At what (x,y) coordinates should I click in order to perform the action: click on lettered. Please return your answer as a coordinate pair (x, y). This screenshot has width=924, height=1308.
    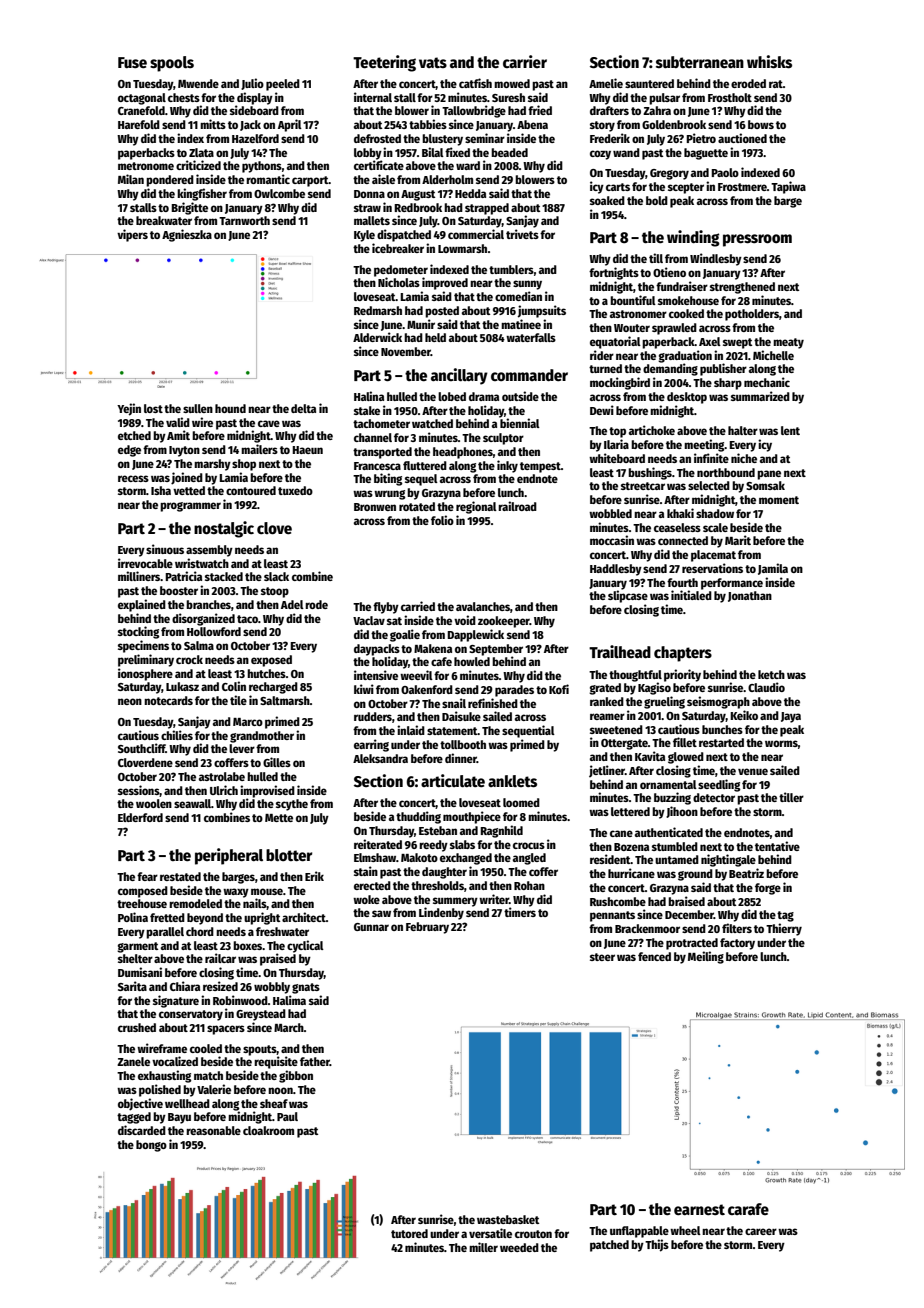
    Looking at the image, I should click on (630, 811).
